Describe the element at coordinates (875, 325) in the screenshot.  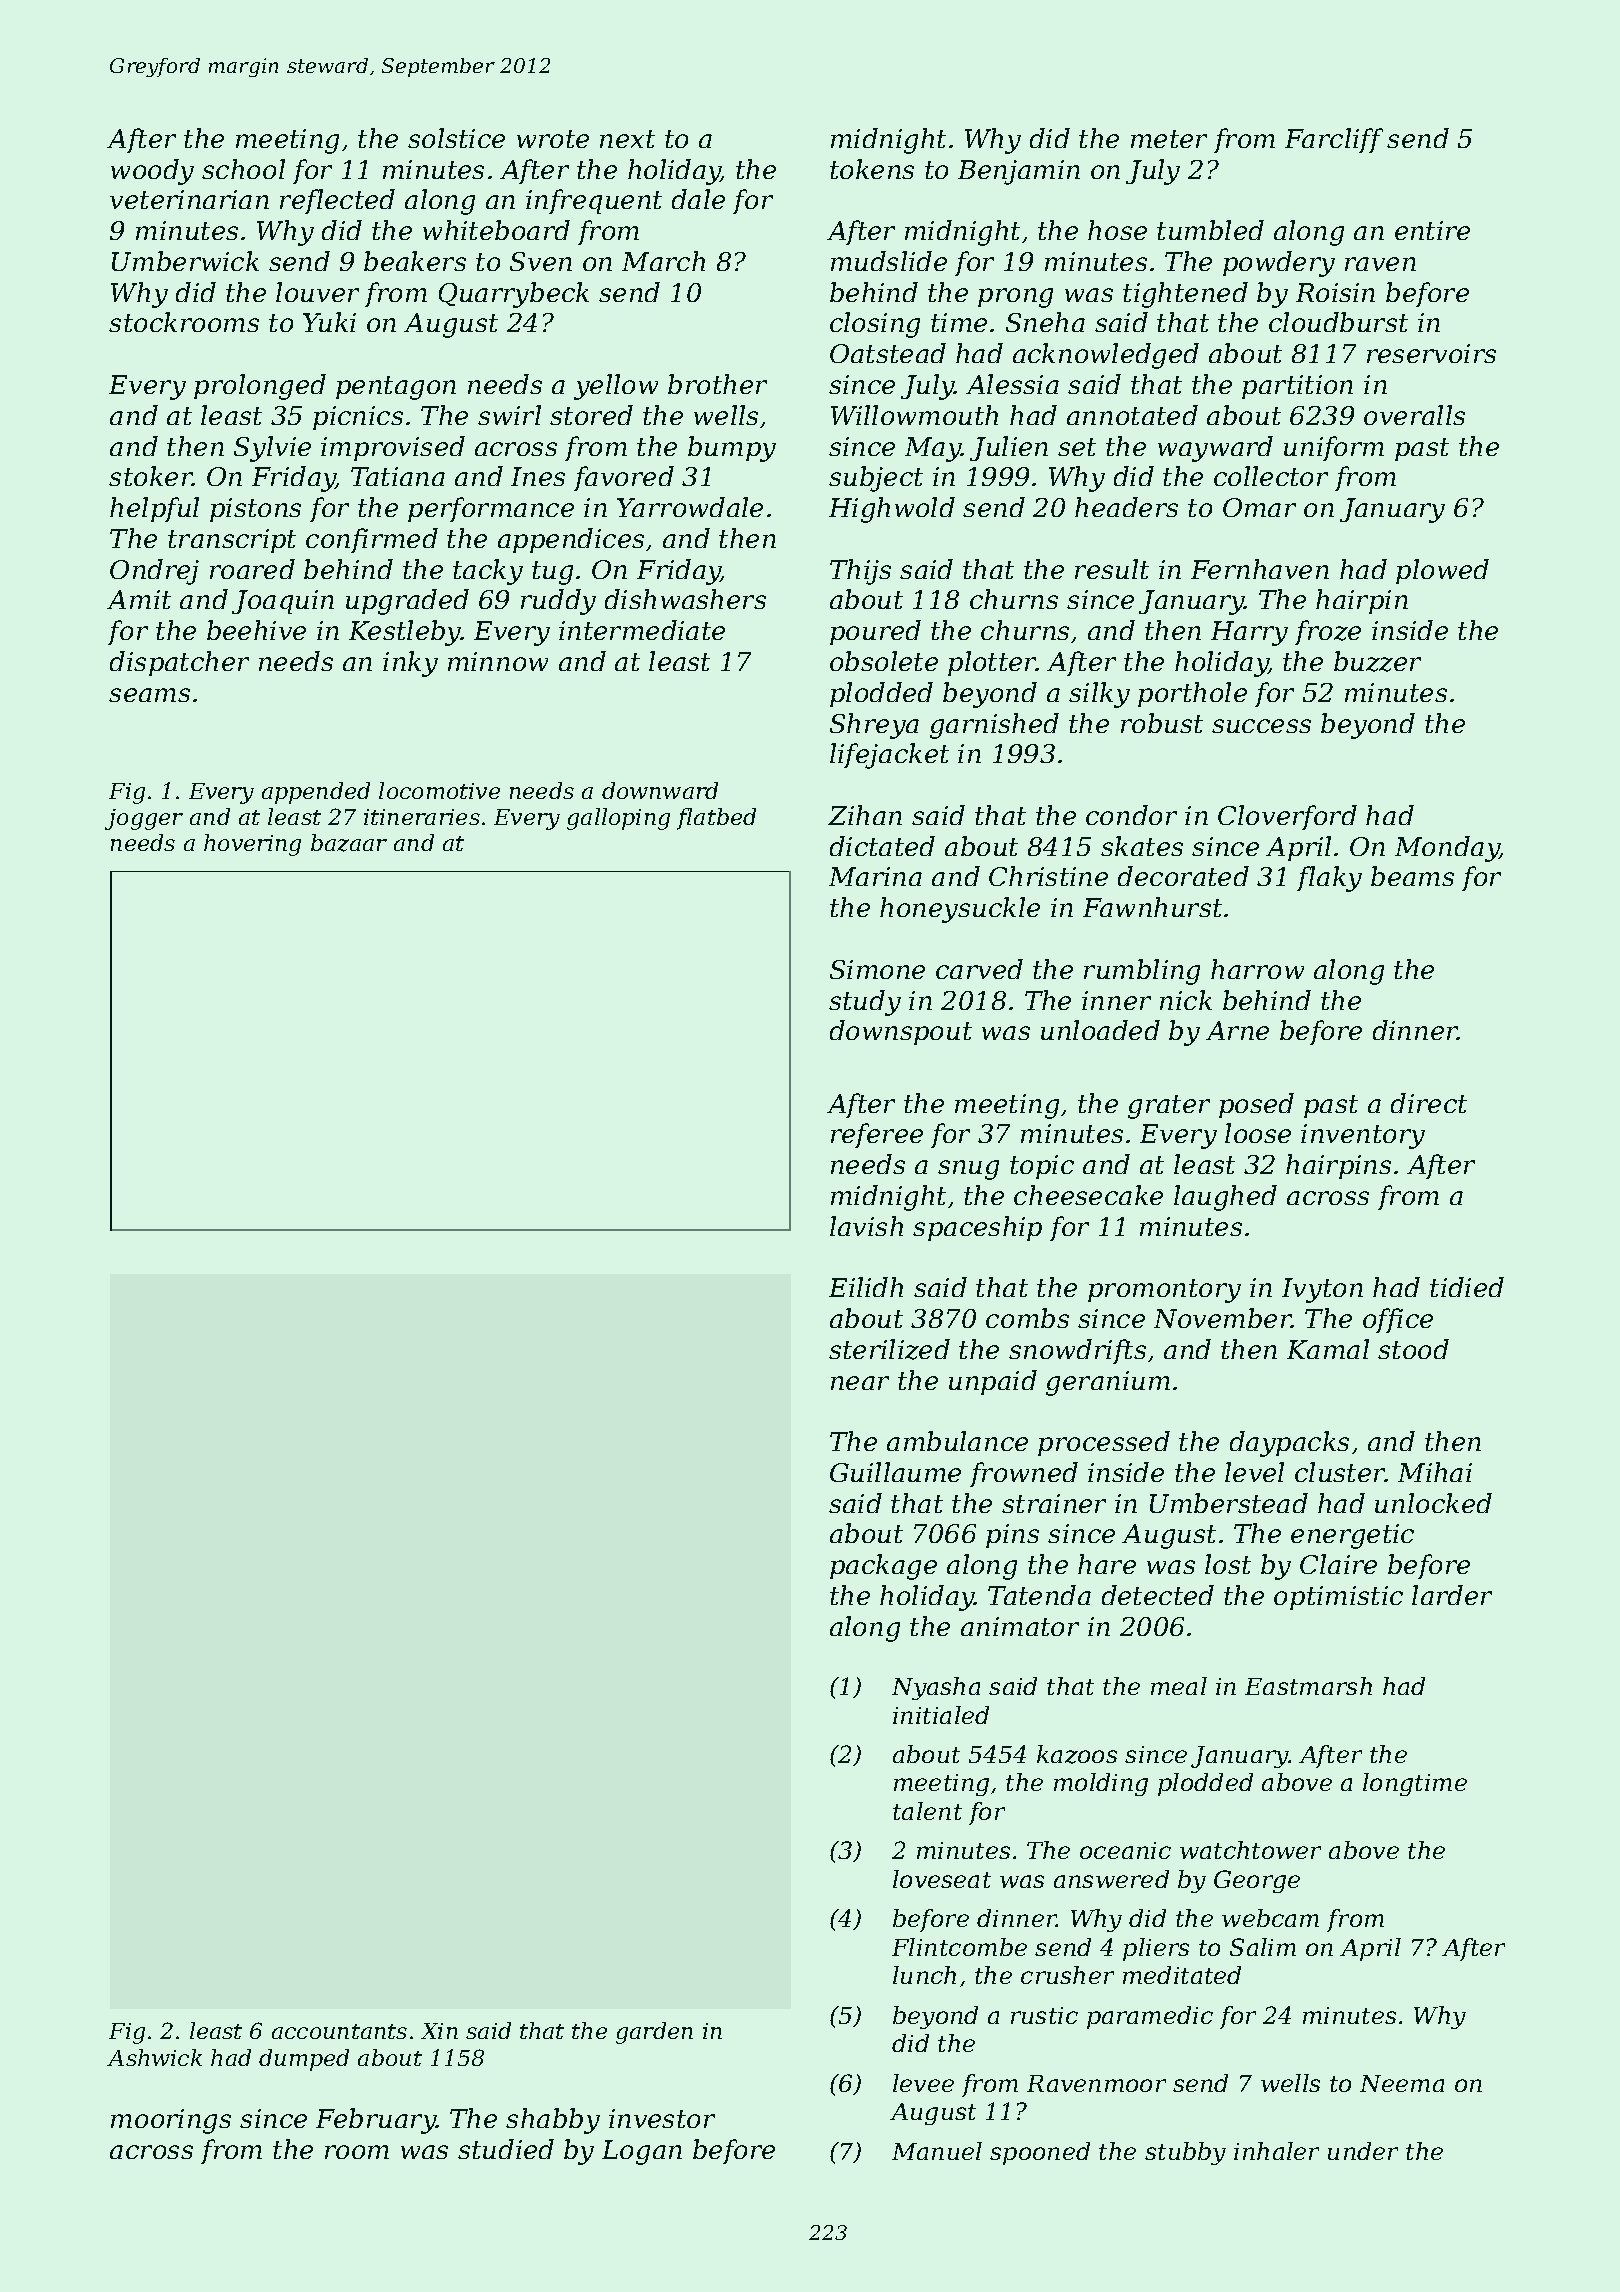
I see `closing` at that location.
